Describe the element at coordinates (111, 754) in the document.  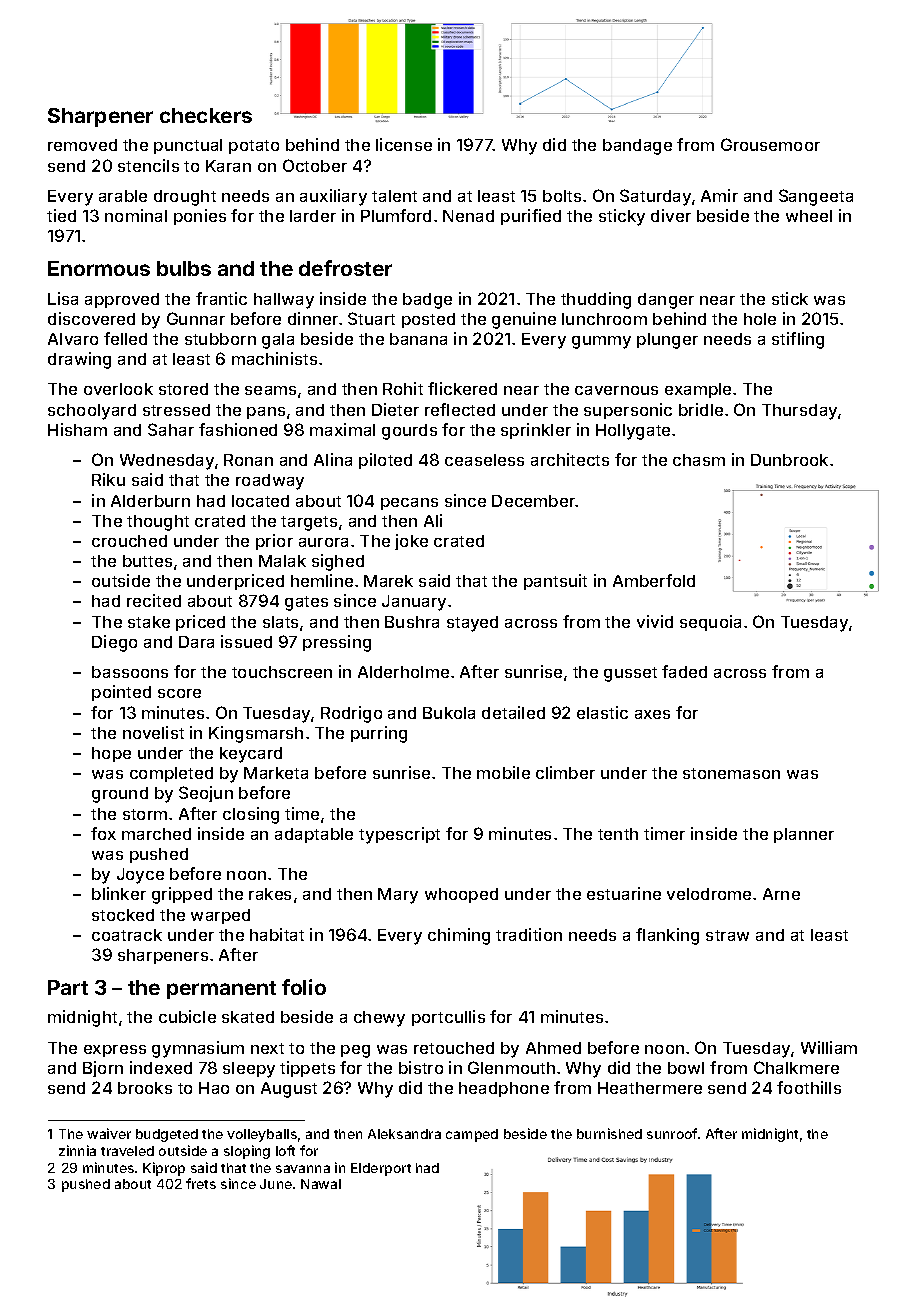
I see `hope` at that location.
